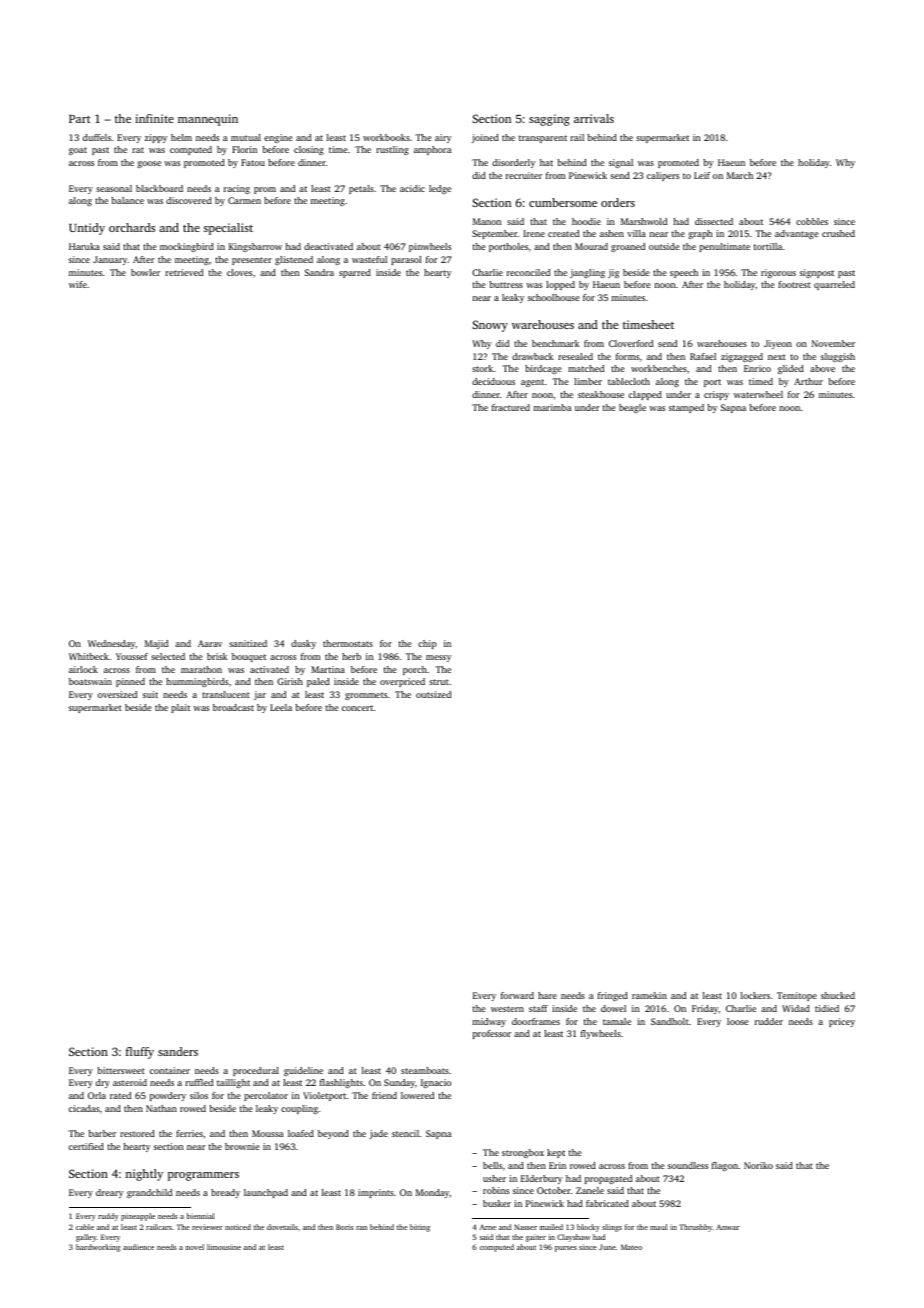  What do you see at coordinates (281, 707) in the screenshot?
I see `Leela` at bounding box center [281, 707].
